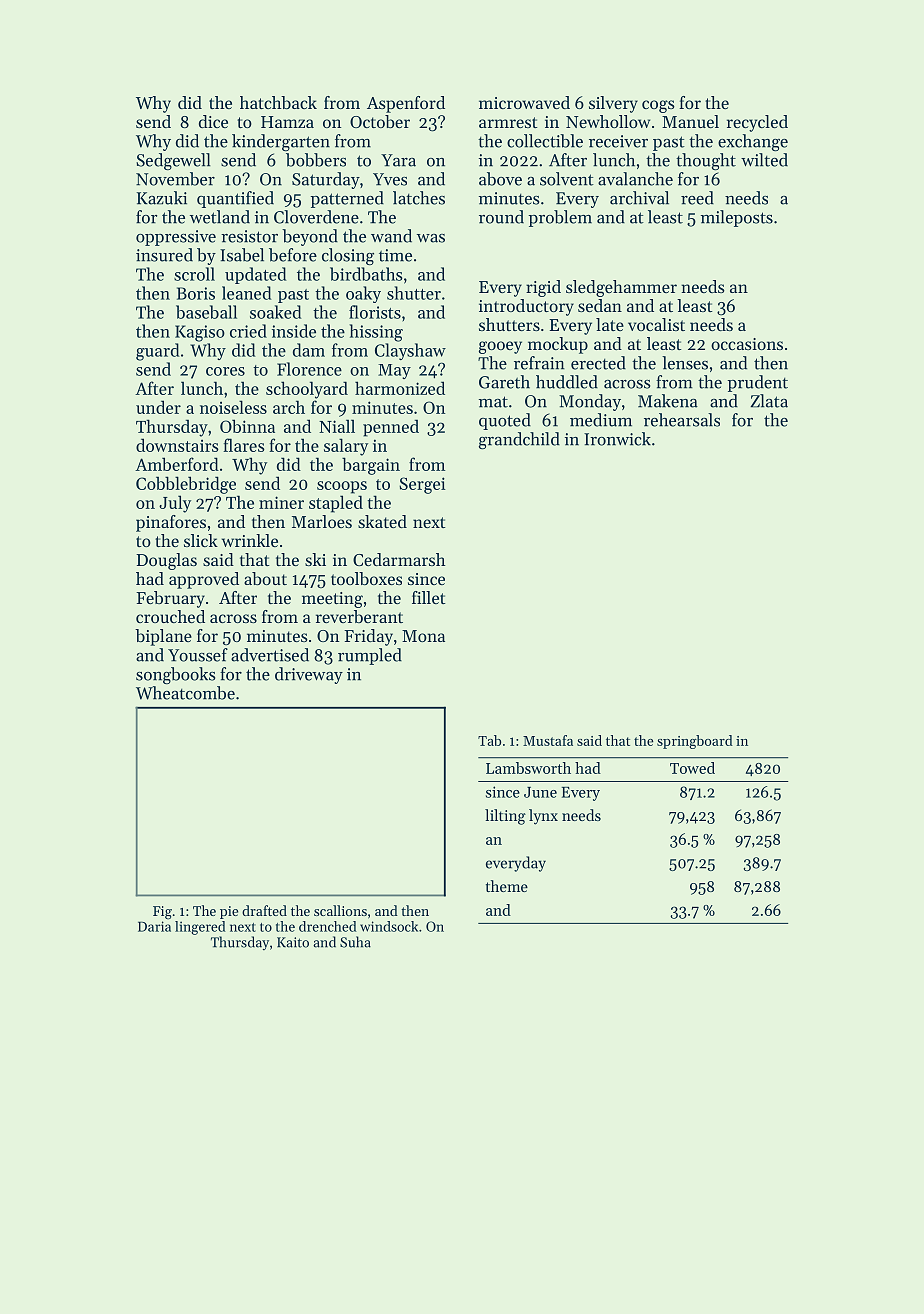 This screenshot has height=1314, width=924. I want to click on Cloverdene, so click(316, 217).
